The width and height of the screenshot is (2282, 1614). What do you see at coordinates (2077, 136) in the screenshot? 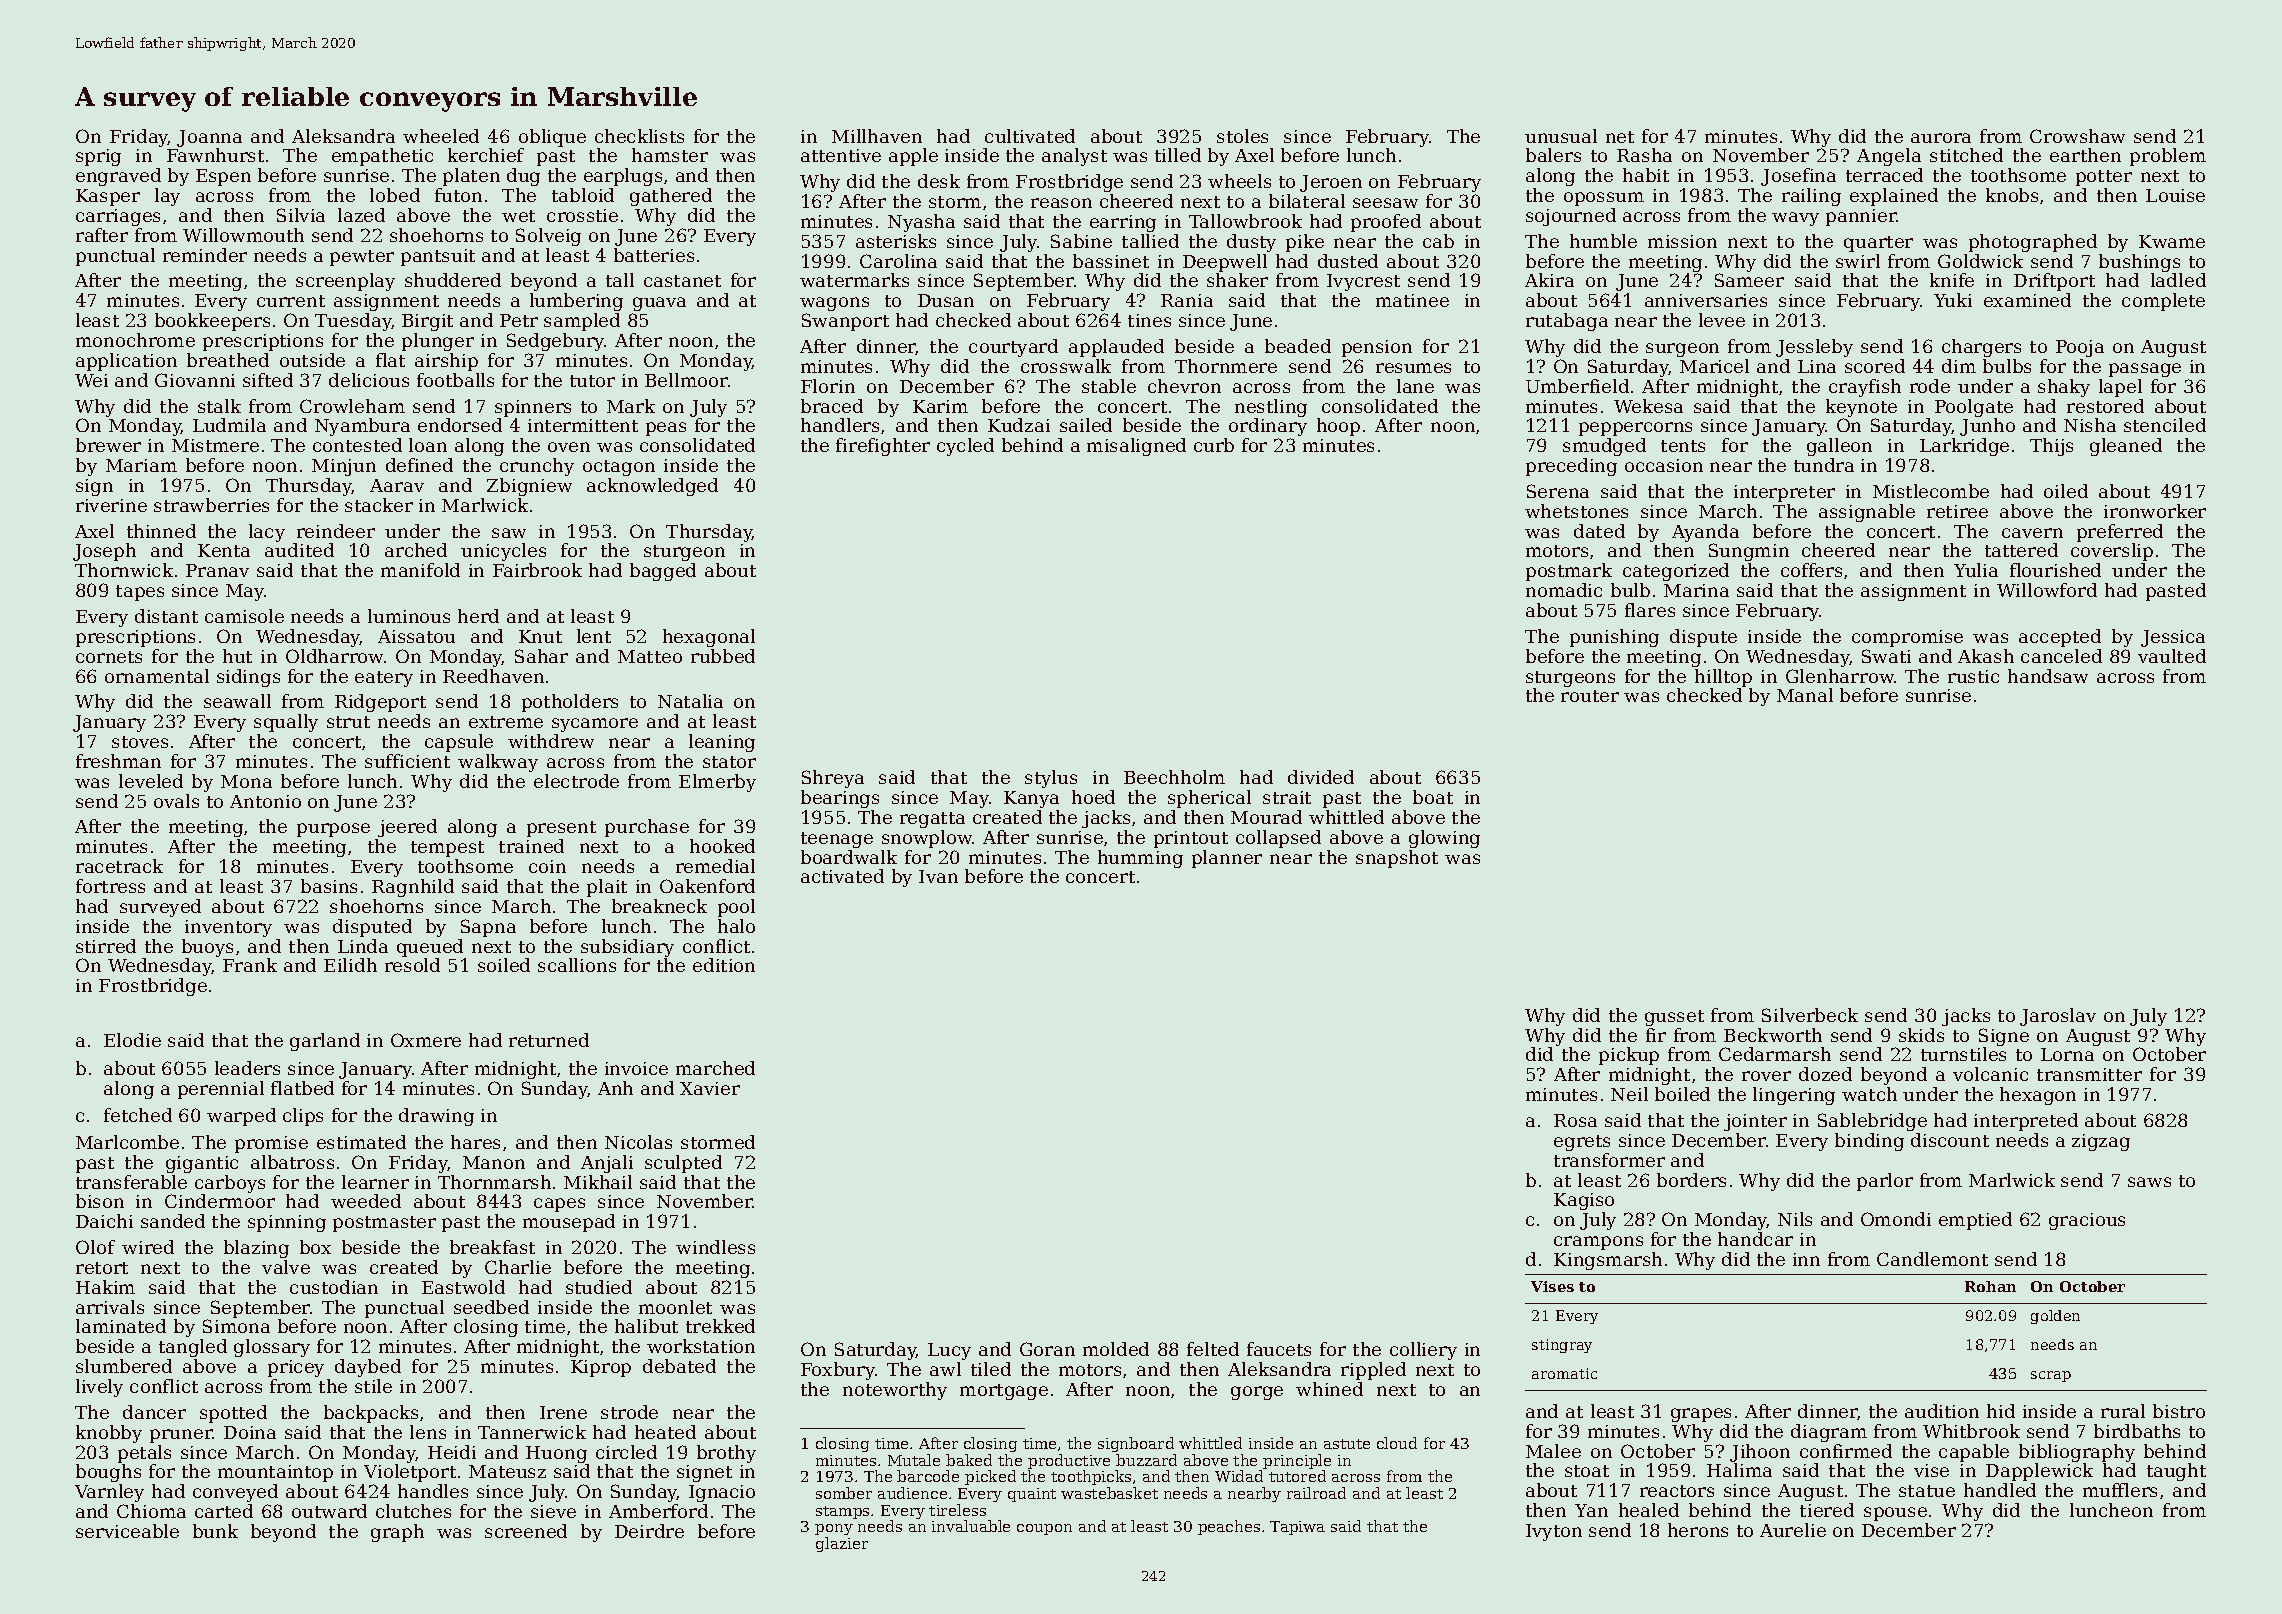
I see `Crowshaw` at bounding box center [2077, 136].
